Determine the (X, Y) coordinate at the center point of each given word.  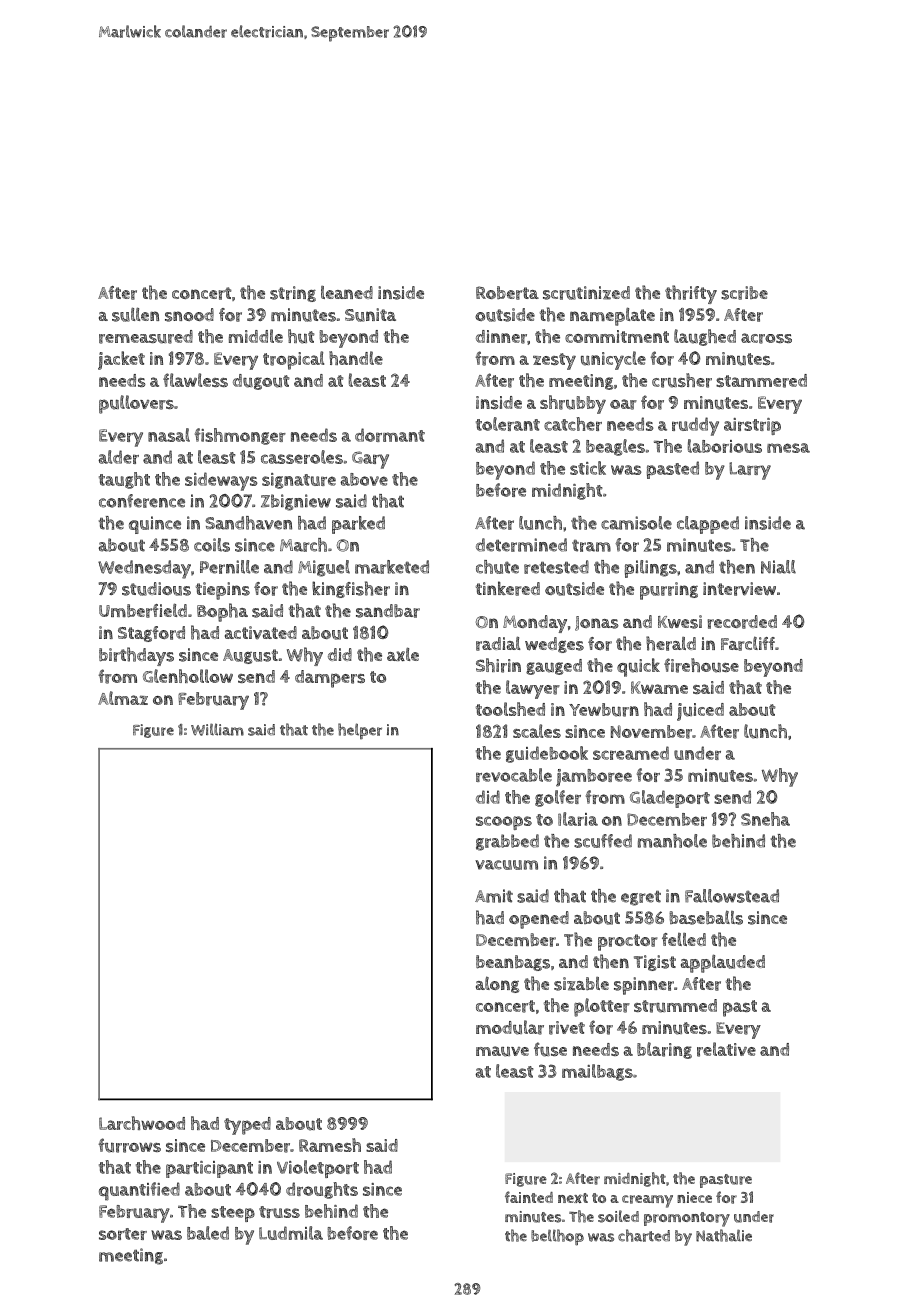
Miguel (324, 568)
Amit (494, 896)
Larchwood (142, 1123)
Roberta (507, 293)
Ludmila (291, 1233)
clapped (708, 525)
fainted (529, 1197)
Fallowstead (732, 896)
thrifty (691, 294)
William (217, 729)
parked (358, 525)
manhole (672, 841)
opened (539, 920)
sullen (135, 314)
